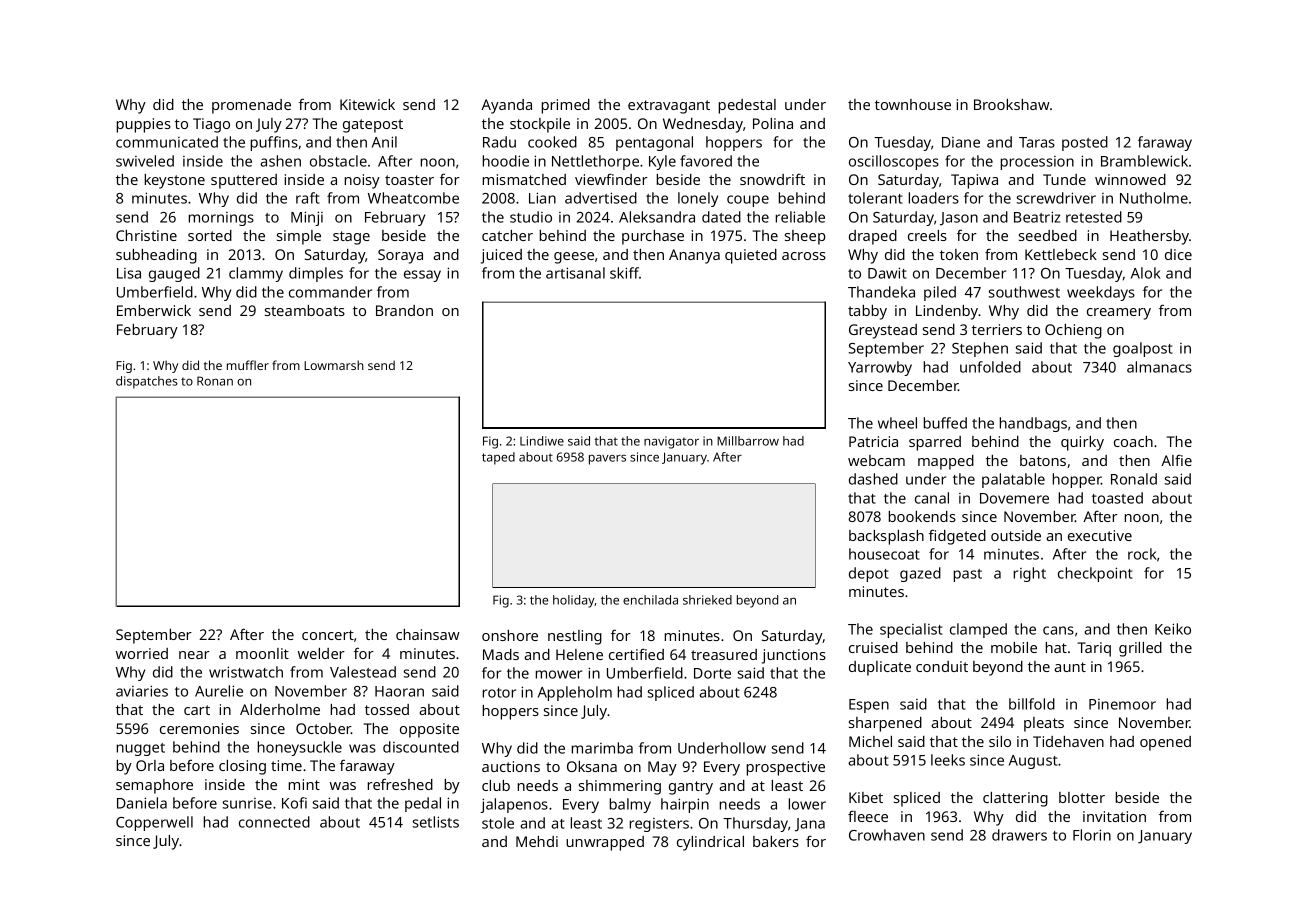 The width and height of the image is (1308, 924). I want to click on Wheatcombe, so click(413, 198).
